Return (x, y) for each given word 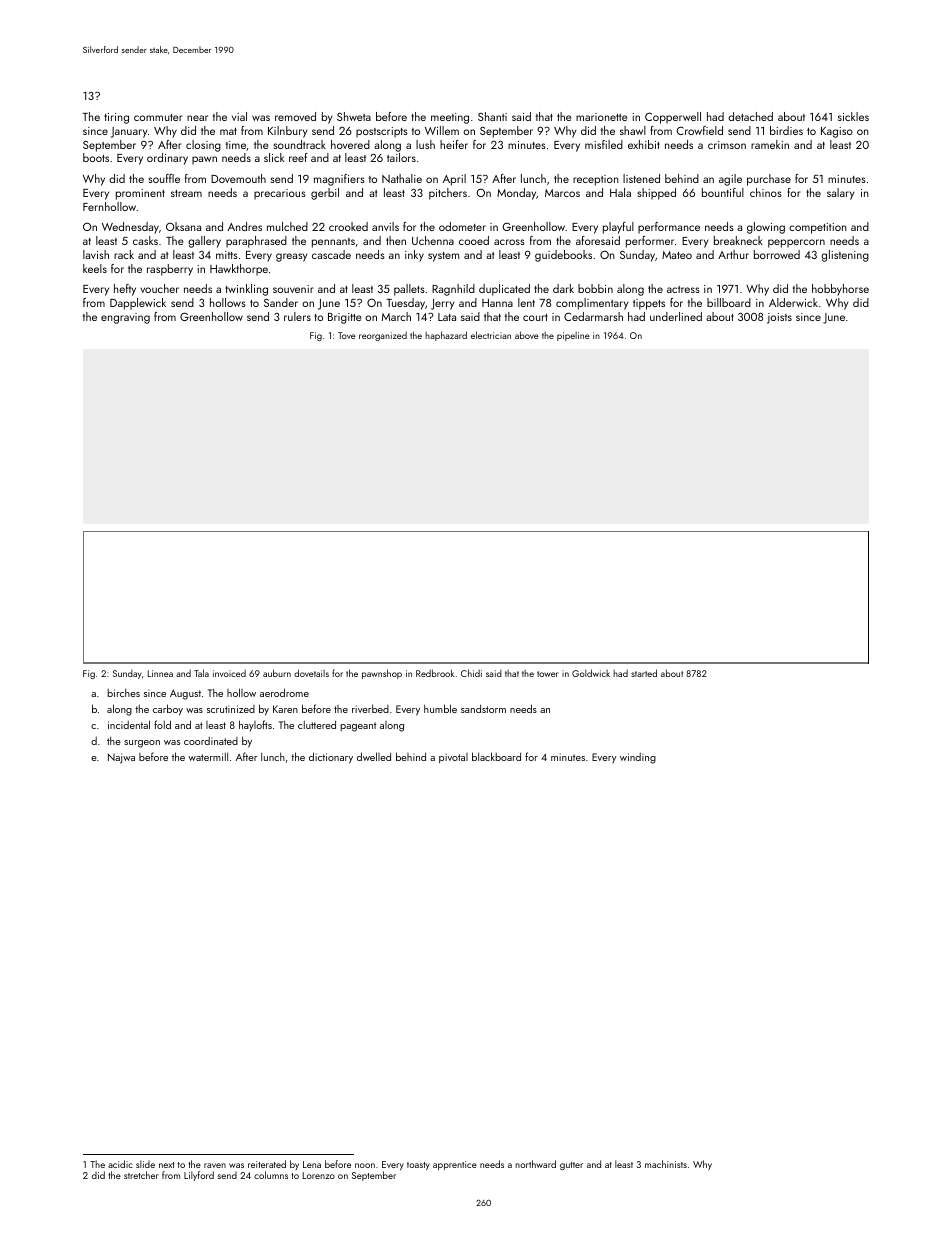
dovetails (311, 673)
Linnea (160, 673)
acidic (120, 1164)
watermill (208, 756)
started (644, 673)
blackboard (496, 756)
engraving (125, 318)
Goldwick (591, 673)
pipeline (573, 336)
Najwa (121, 758)
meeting (450, 118)
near (197, 118)
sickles (853, 116)
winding (638, 758)
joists (779, 318)
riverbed (370, 708)
